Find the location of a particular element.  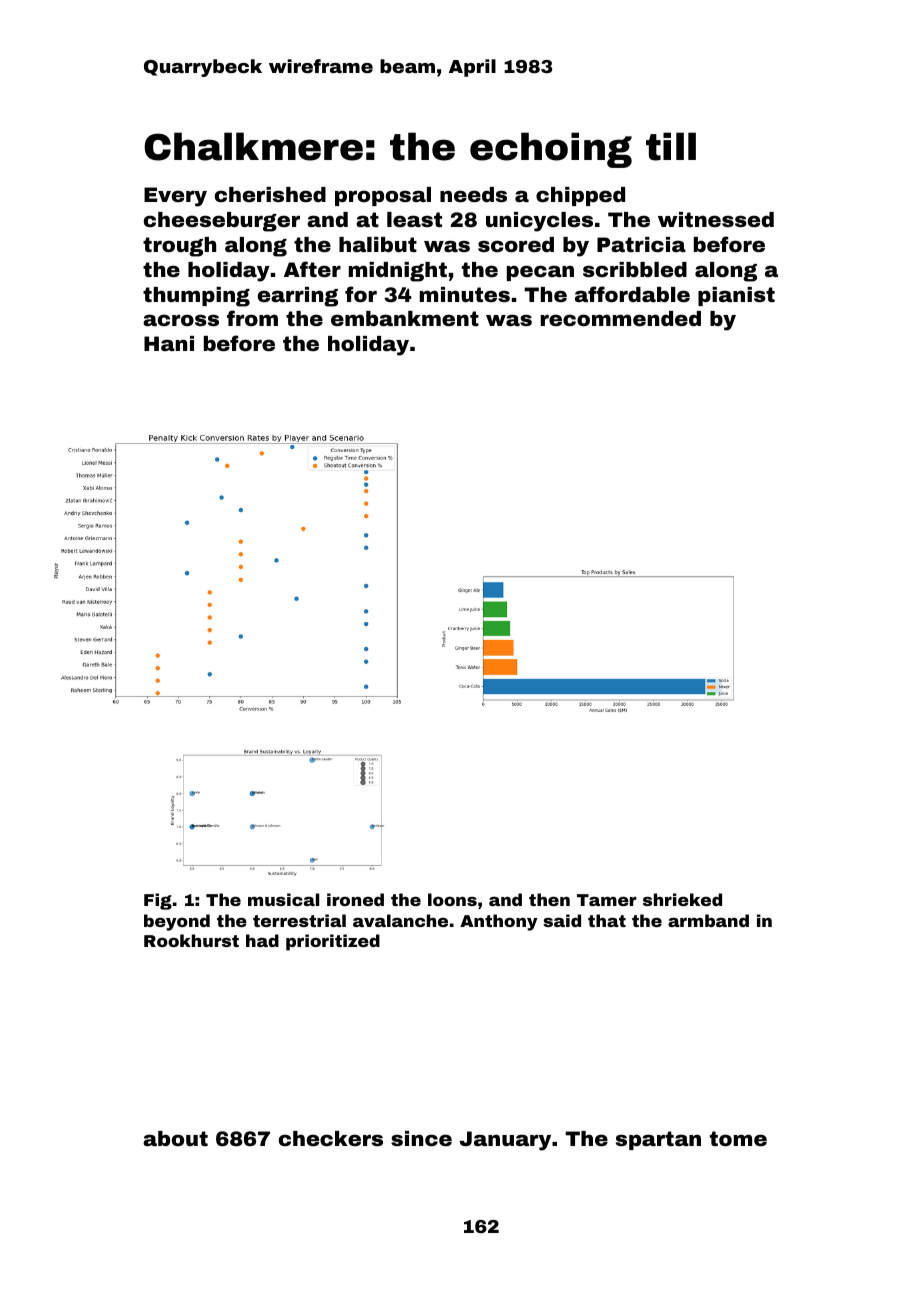

thumping is located at coordinates (196, 297).
